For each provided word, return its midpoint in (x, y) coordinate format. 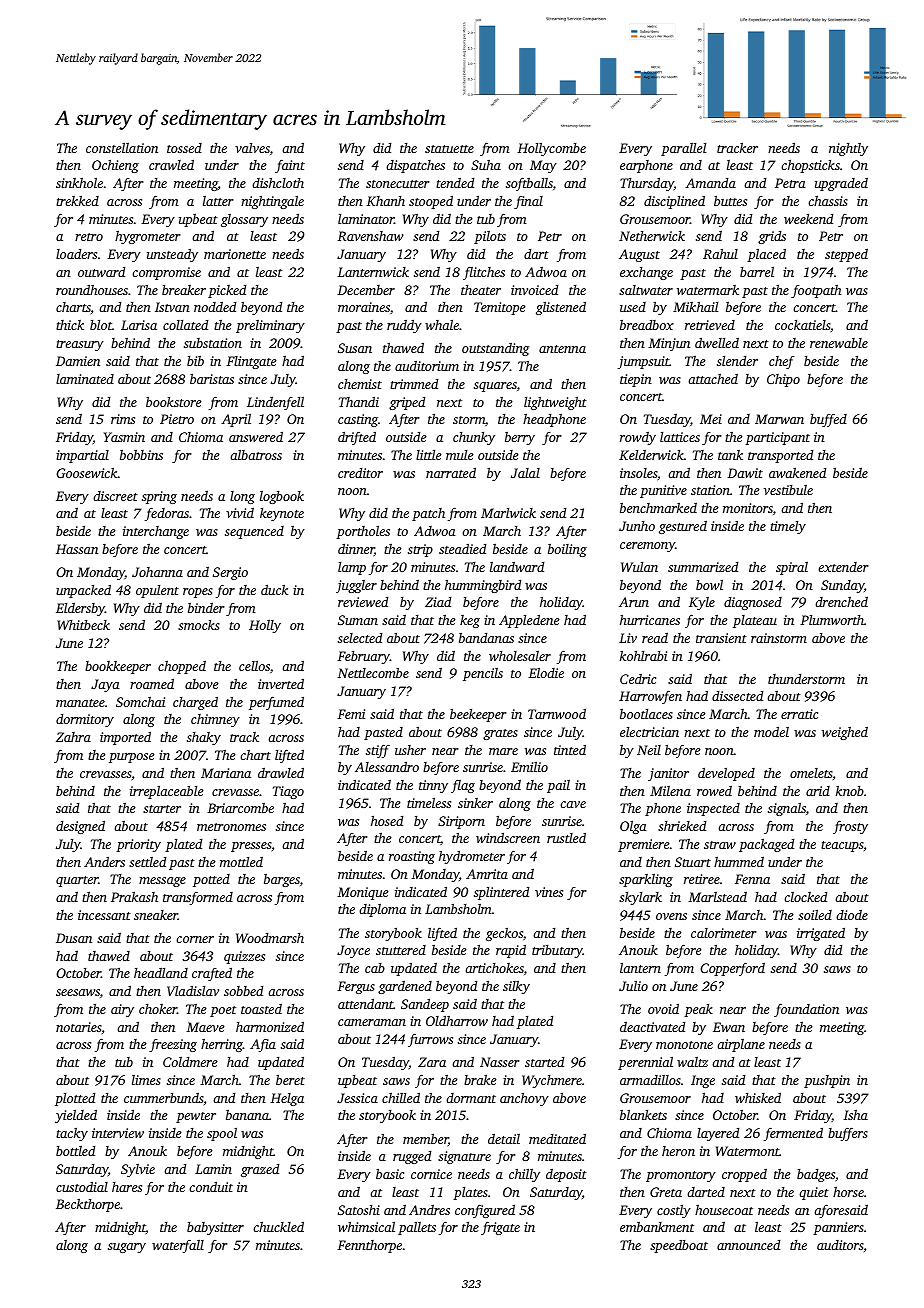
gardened (405, 987)
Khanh (385, 201)
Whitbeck (83, 625)
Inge (703, 1081)
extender (843, 567)
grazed (260, 1170)
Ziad (438, 602)
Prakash (134, 896)
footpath (816, 291)
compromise (166, 273)
